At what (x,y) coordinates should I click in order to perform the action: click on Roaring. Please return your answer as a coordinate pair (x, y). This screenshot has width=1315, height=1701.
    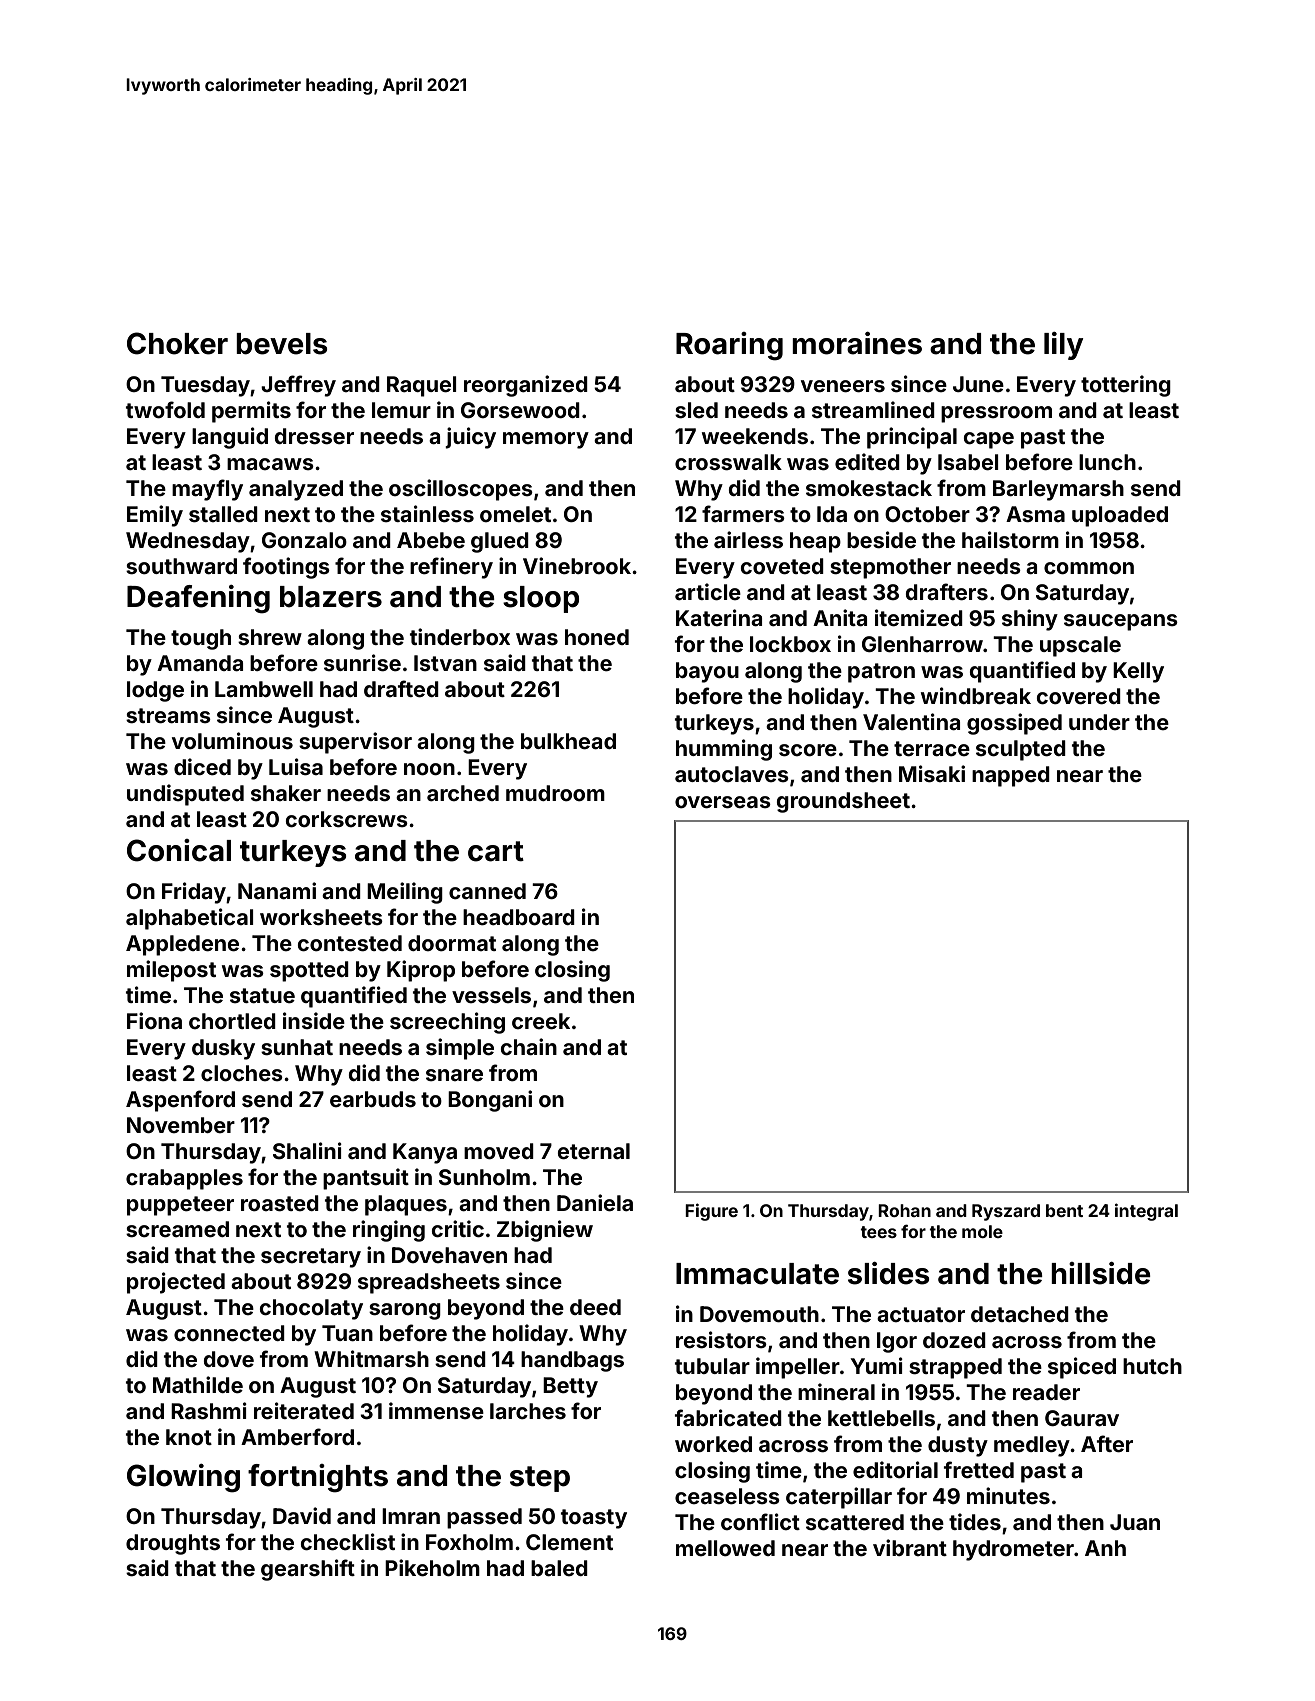
    Looking at the image, I should click on (729, 346).
